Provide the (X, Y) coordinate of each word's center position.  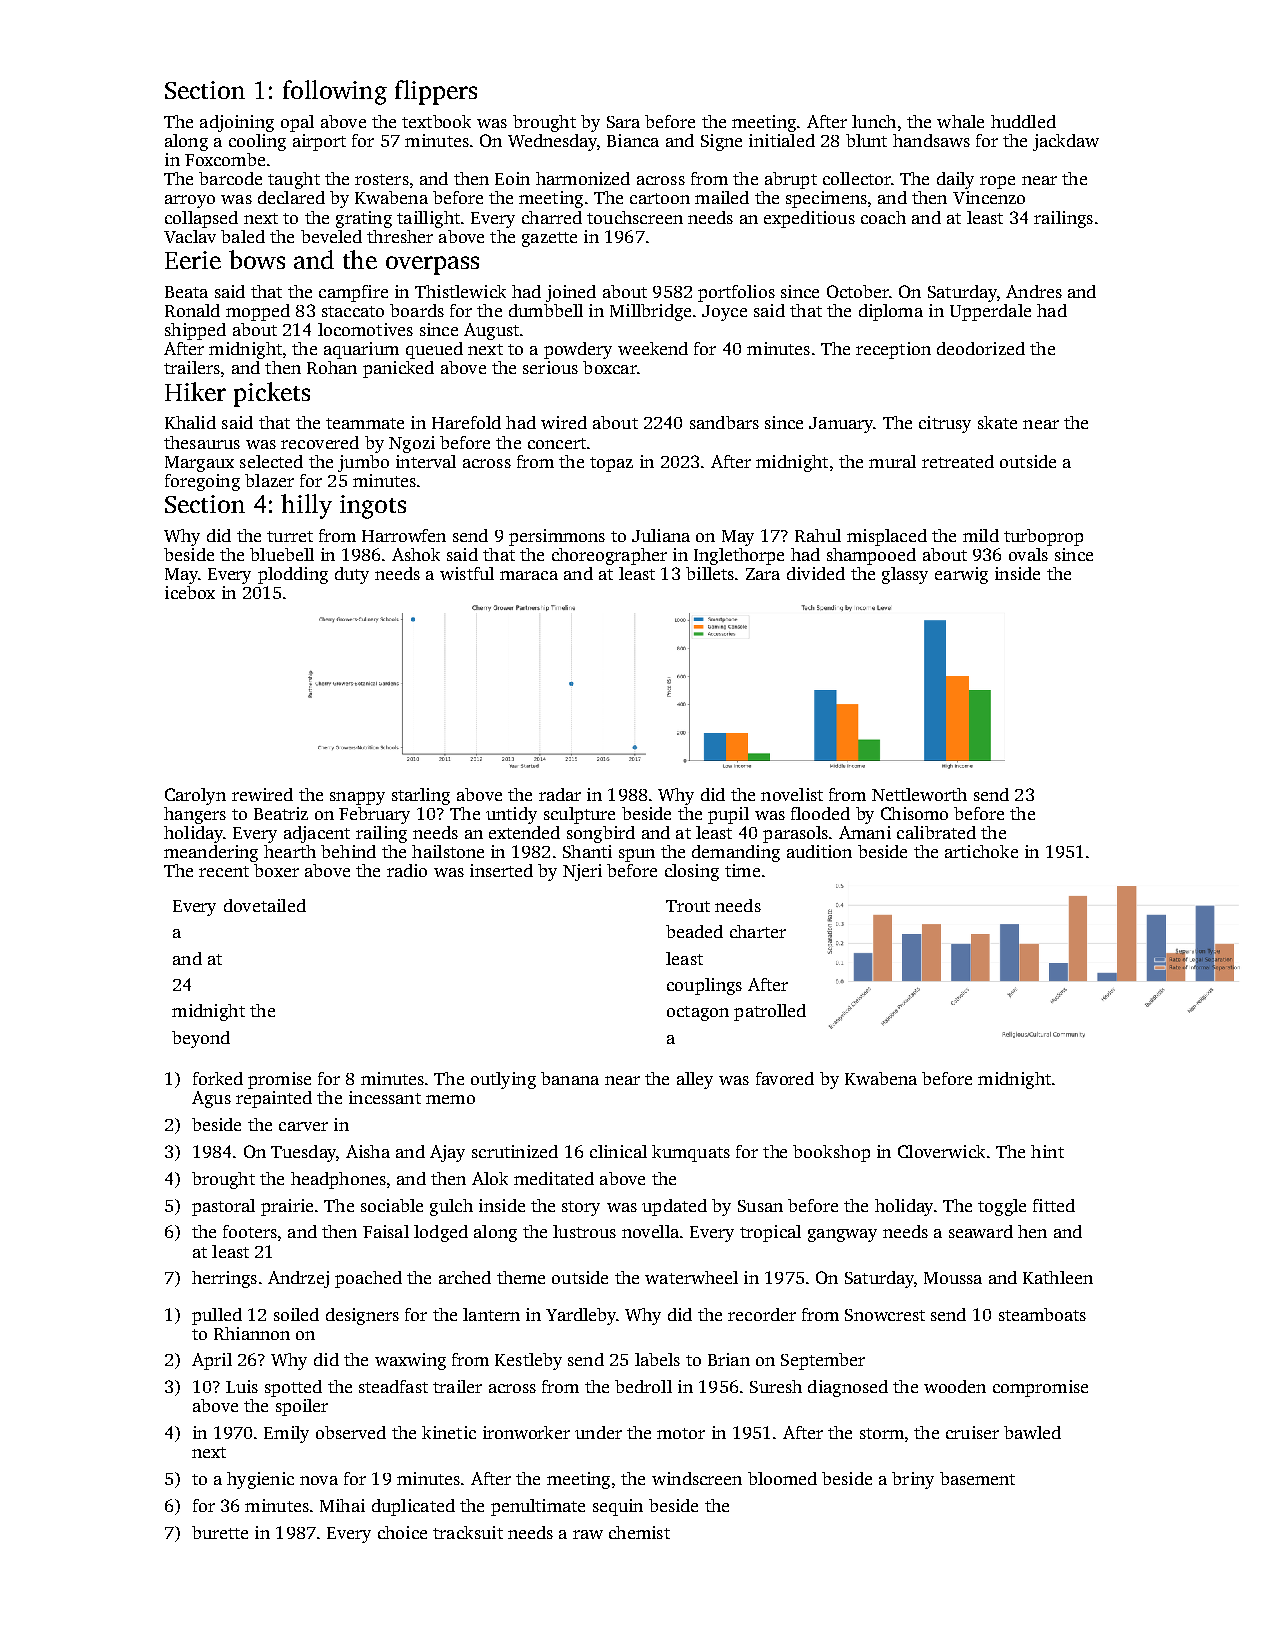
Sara (623, 122)
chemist (639, 1532)
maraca (529, 575)
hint (1047, 1151)
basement (977, 1478)
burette (220, 1532)
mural (892, 461)
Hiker (195, 391)
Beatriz (281, 813)
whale (960, 121)
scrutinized (515, 1151)
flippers (436, 92)
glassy (905, 575)
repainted (274, 1099)
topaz (611, 464)
